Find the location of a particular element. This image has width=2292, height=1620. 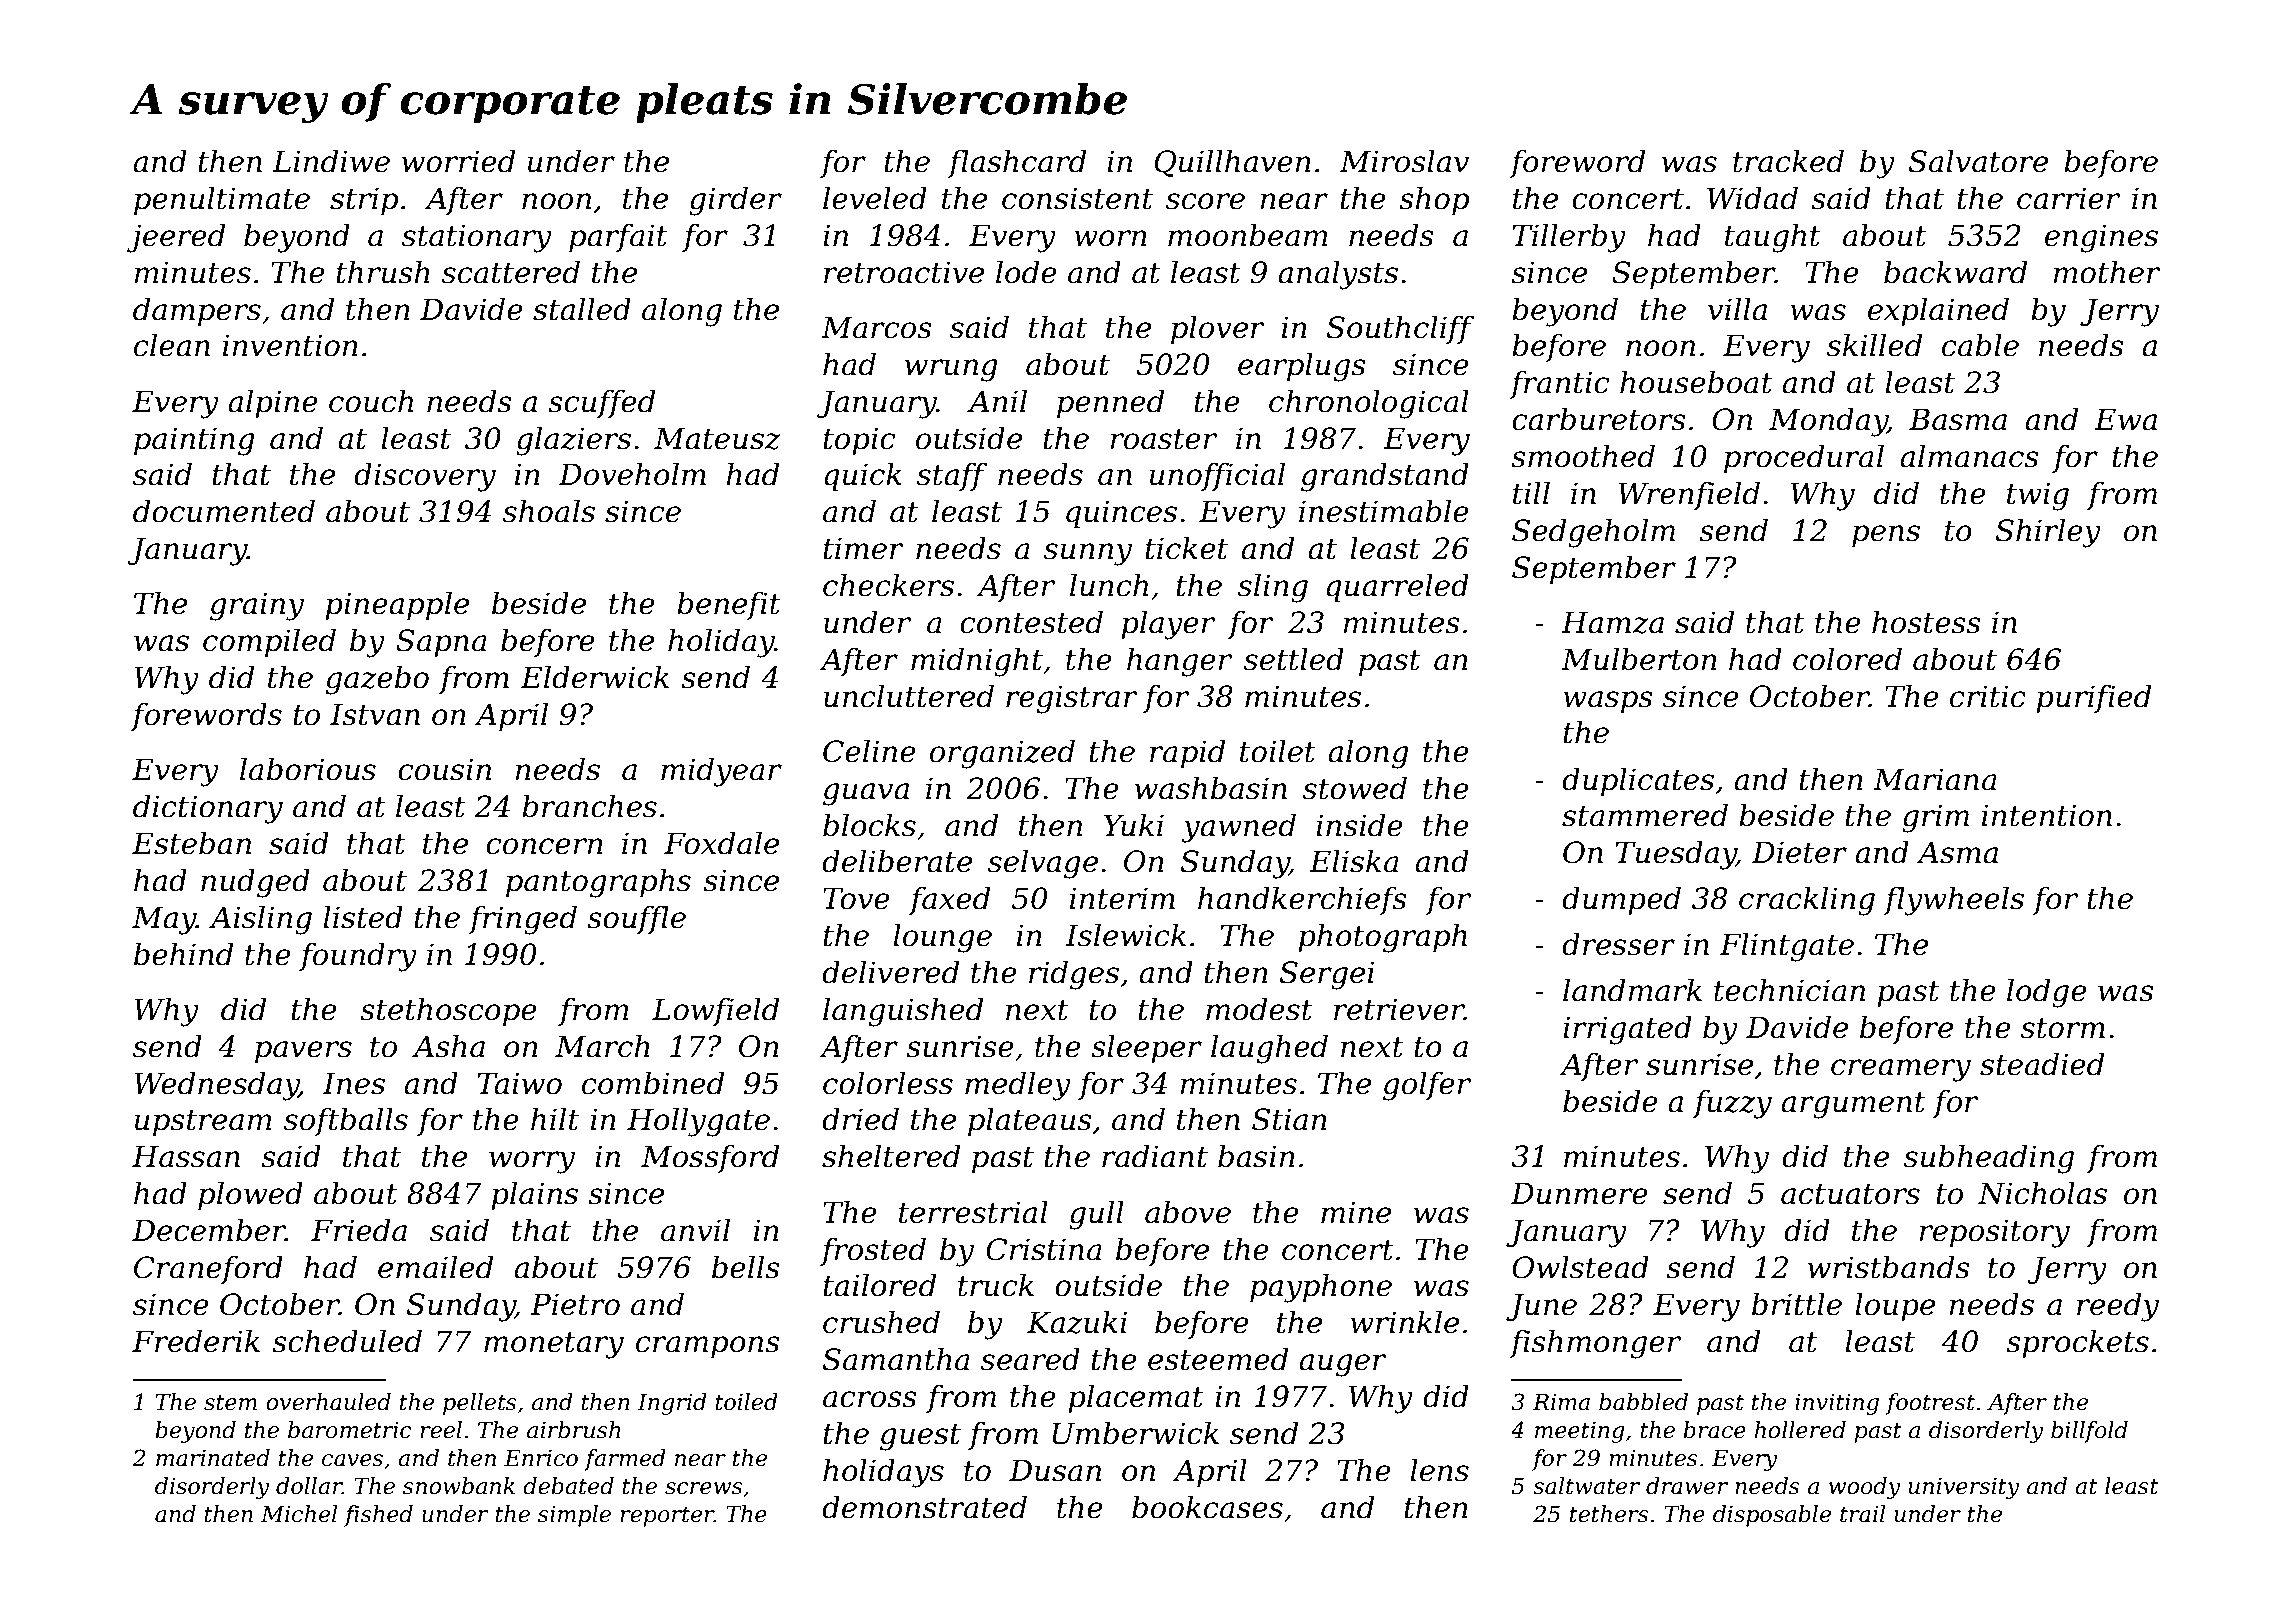

handkerchiefs is located at coordinates (1302, 900).
